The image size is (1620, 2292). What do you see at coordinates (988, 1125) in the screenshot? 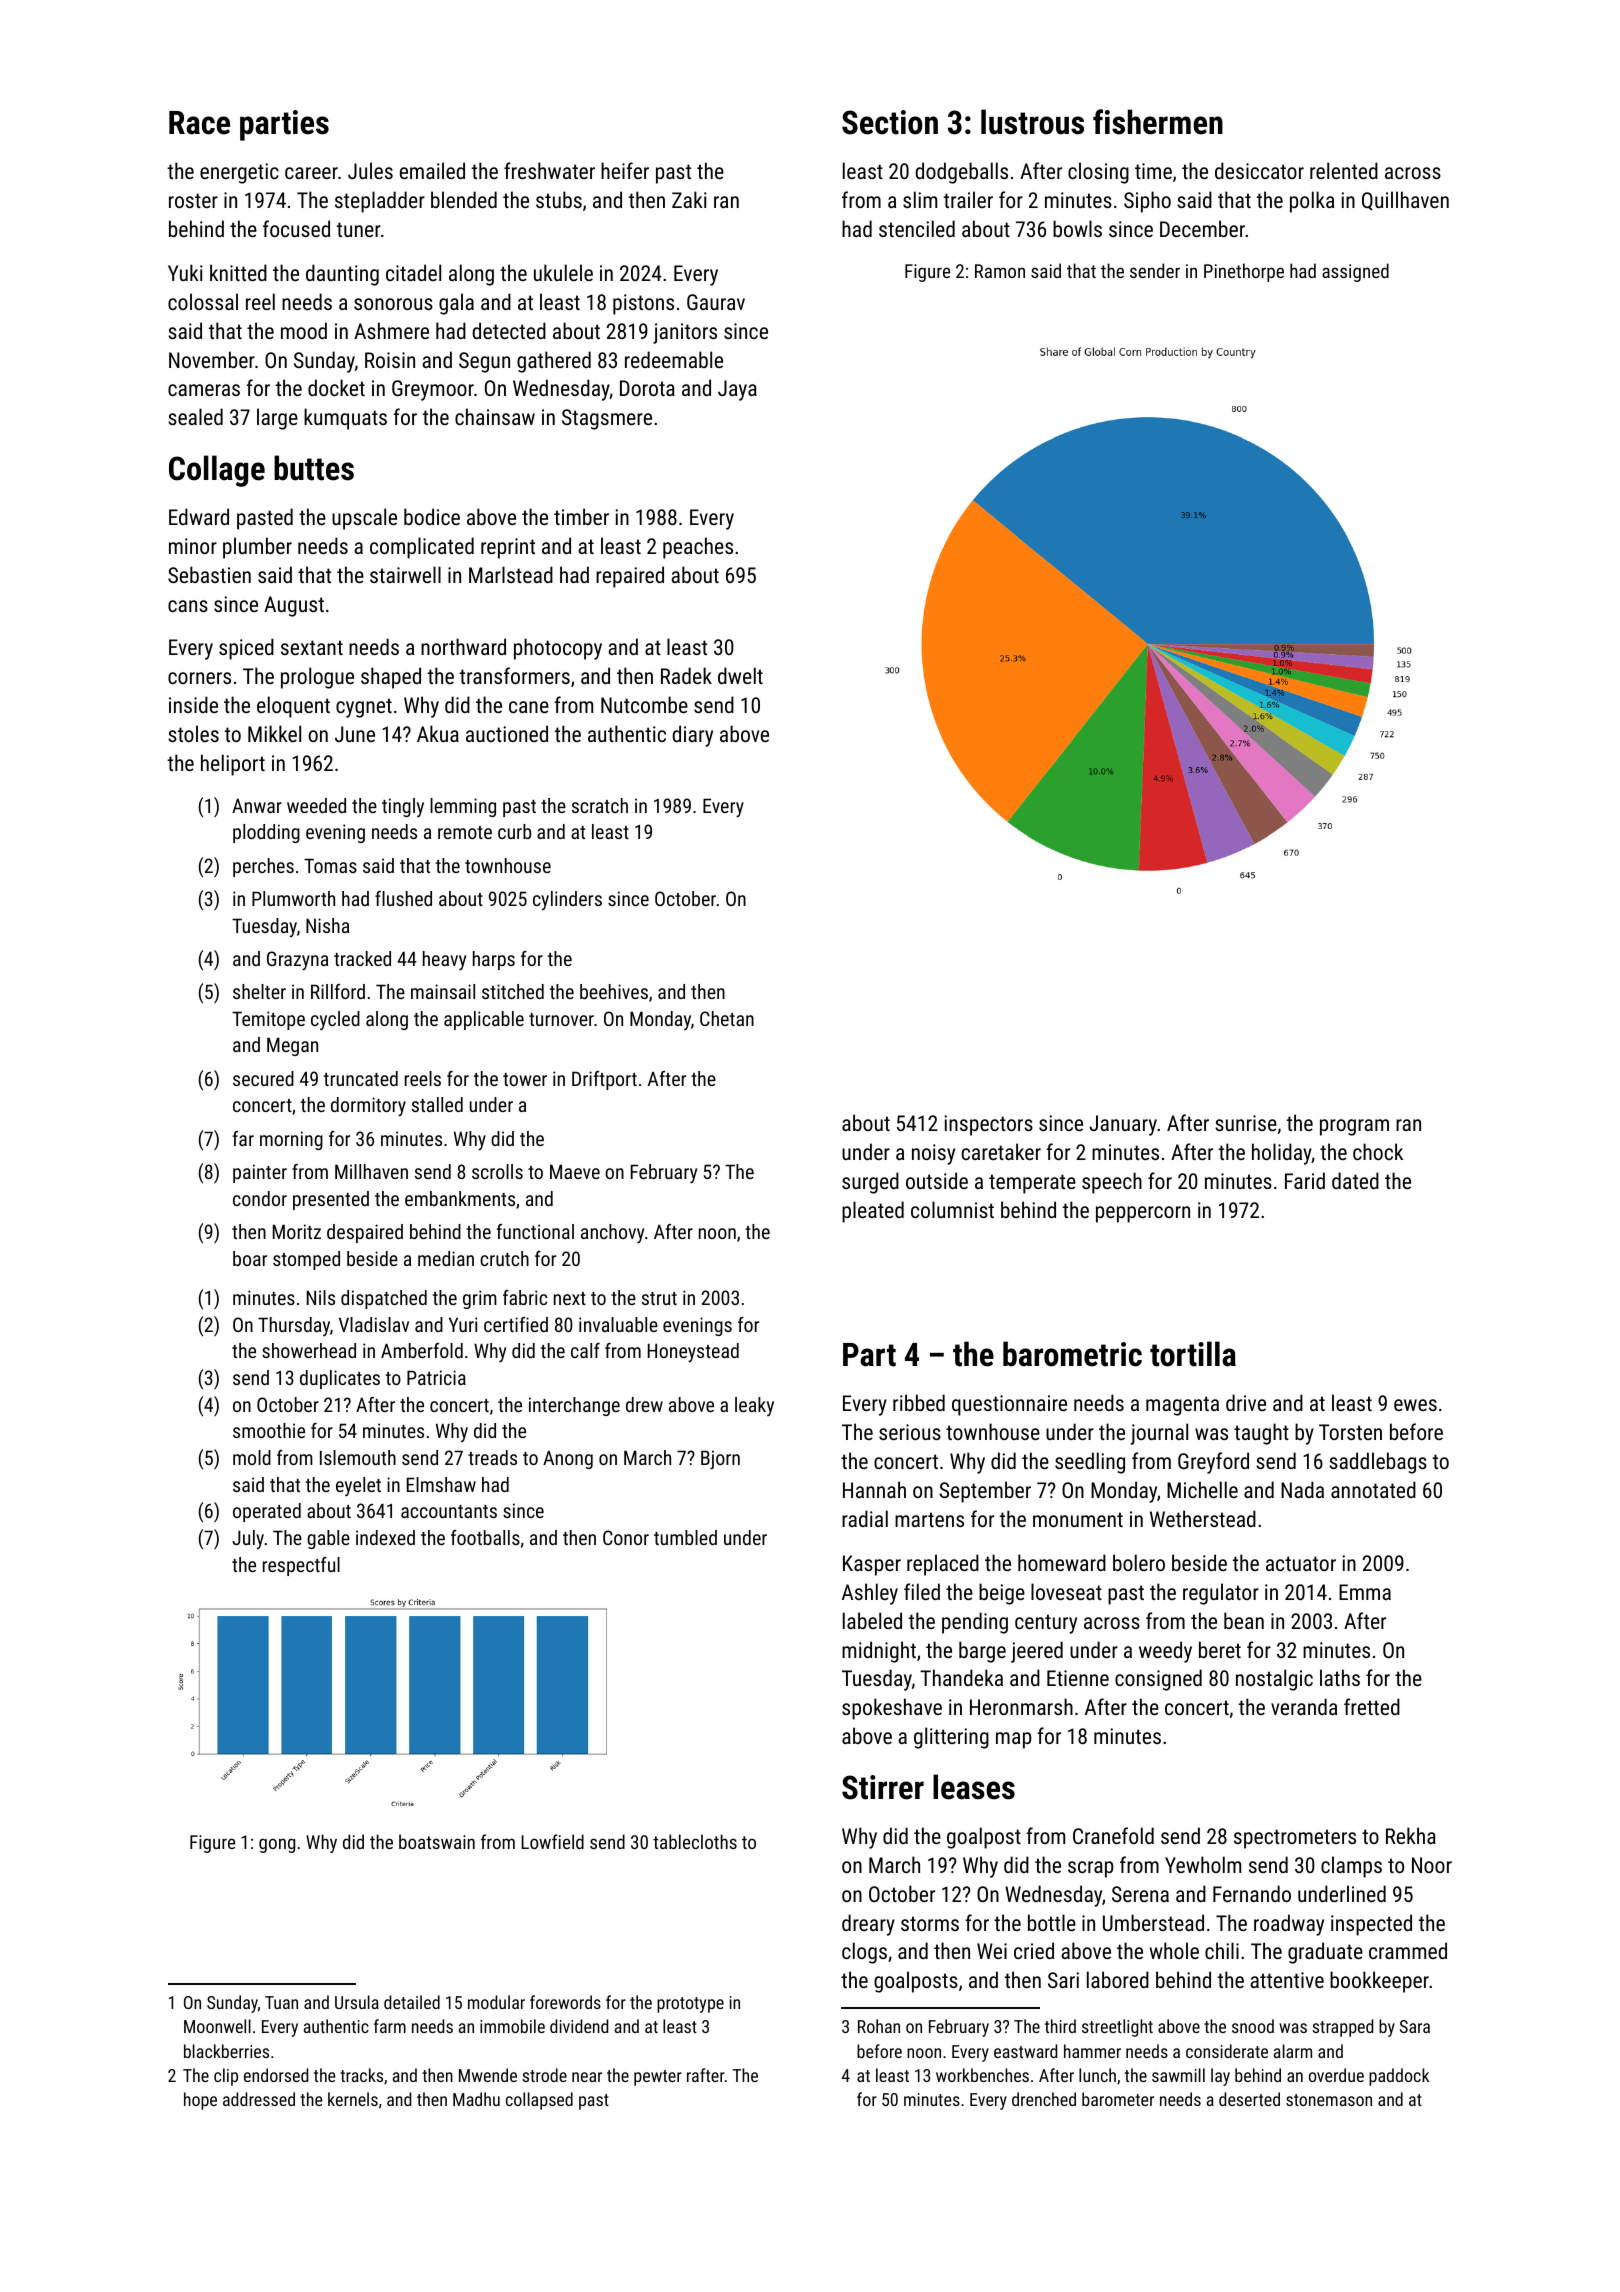
I see `inspectors` at bounding box center [988, 1125].
